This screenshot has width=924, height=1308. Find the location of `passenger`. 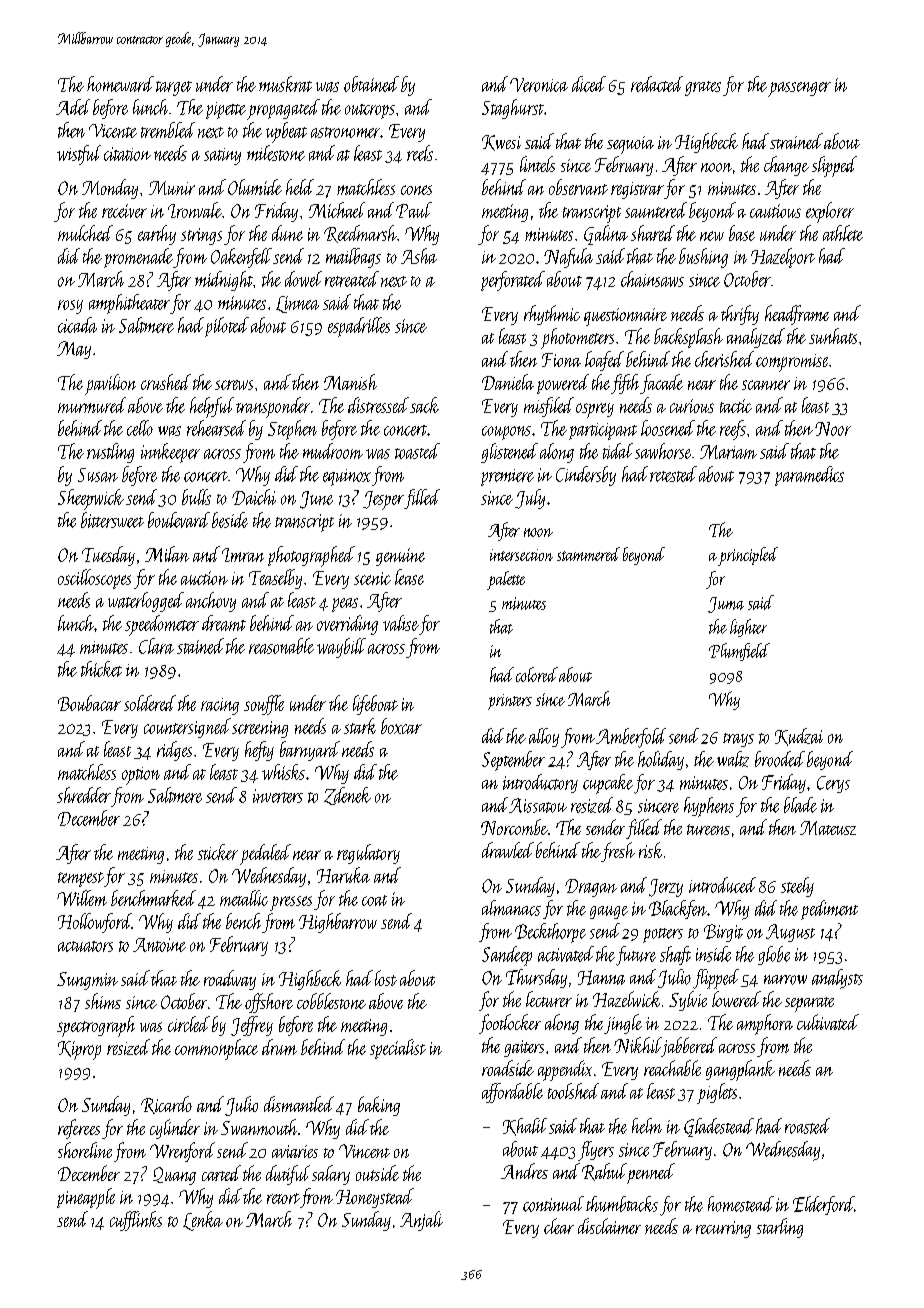

passenger is located at coordinates (799, 89).
